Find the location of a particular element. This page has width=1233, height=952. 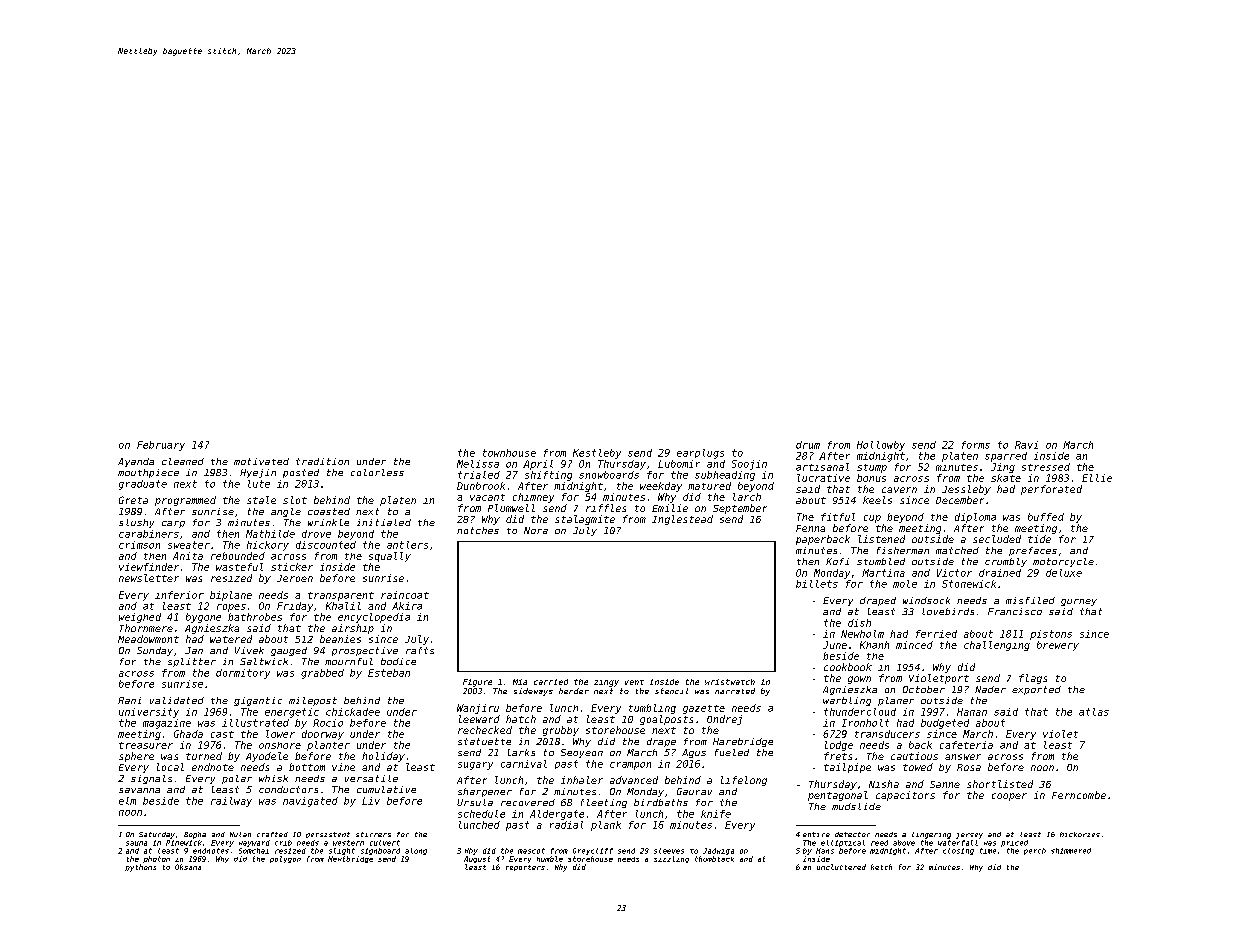

rafts is located at coordinates (420, 650).
